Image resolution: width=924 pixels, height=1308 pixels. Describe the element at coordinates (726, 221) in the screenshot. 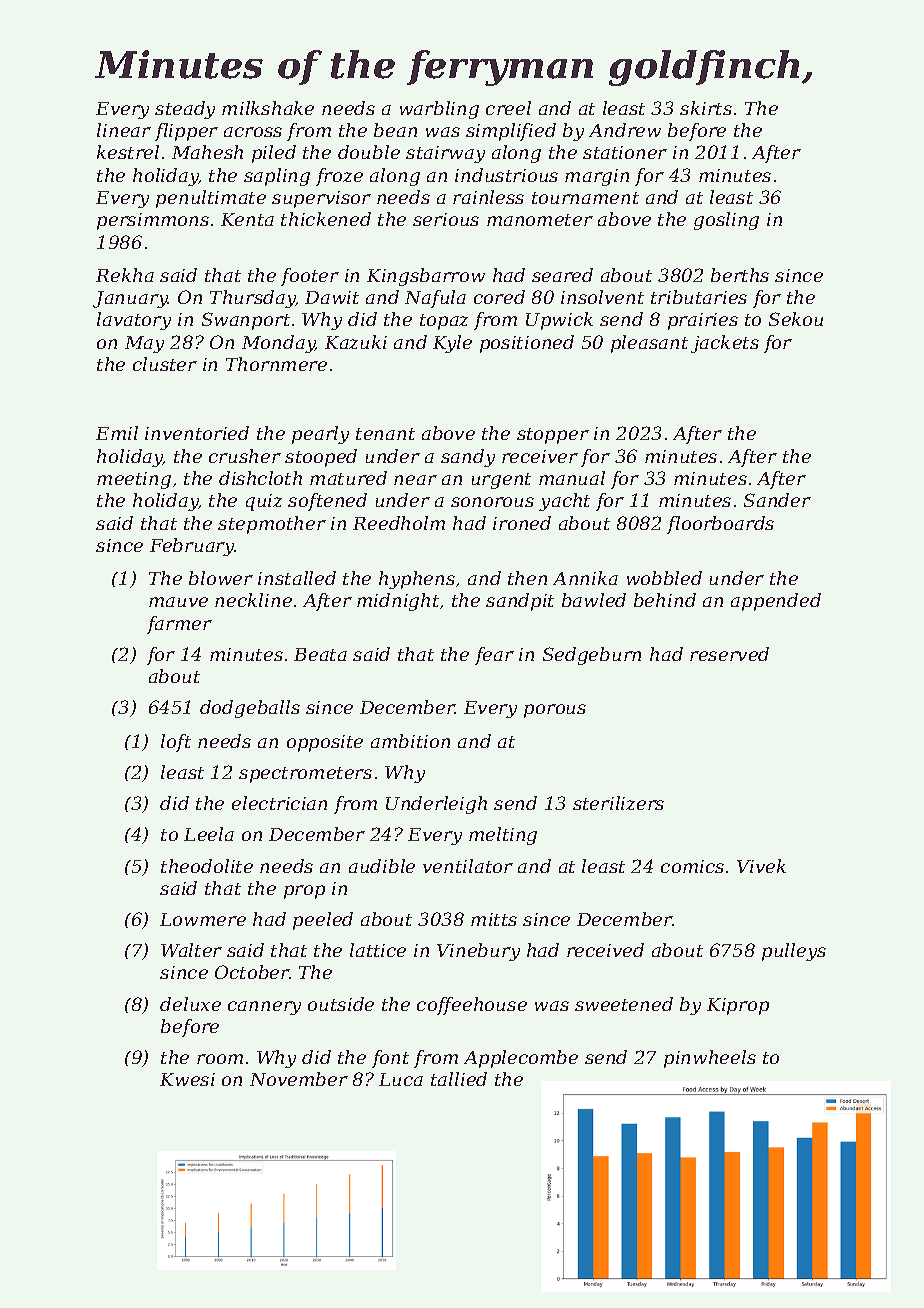

I see `gosling` at that location.
